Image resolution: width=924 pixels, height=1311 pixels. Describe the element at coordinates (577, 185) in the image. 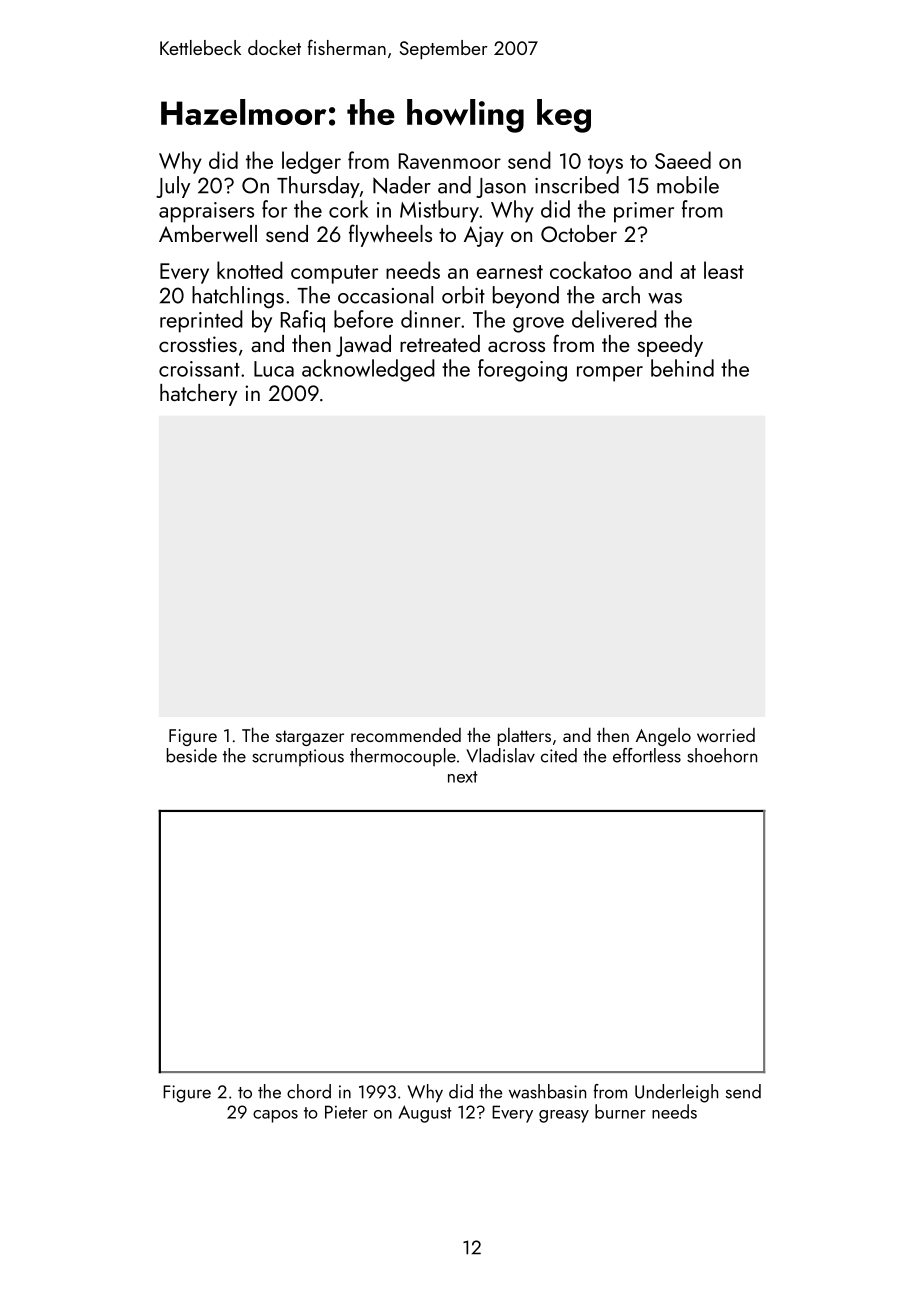

I see `inscribed` at that location.
